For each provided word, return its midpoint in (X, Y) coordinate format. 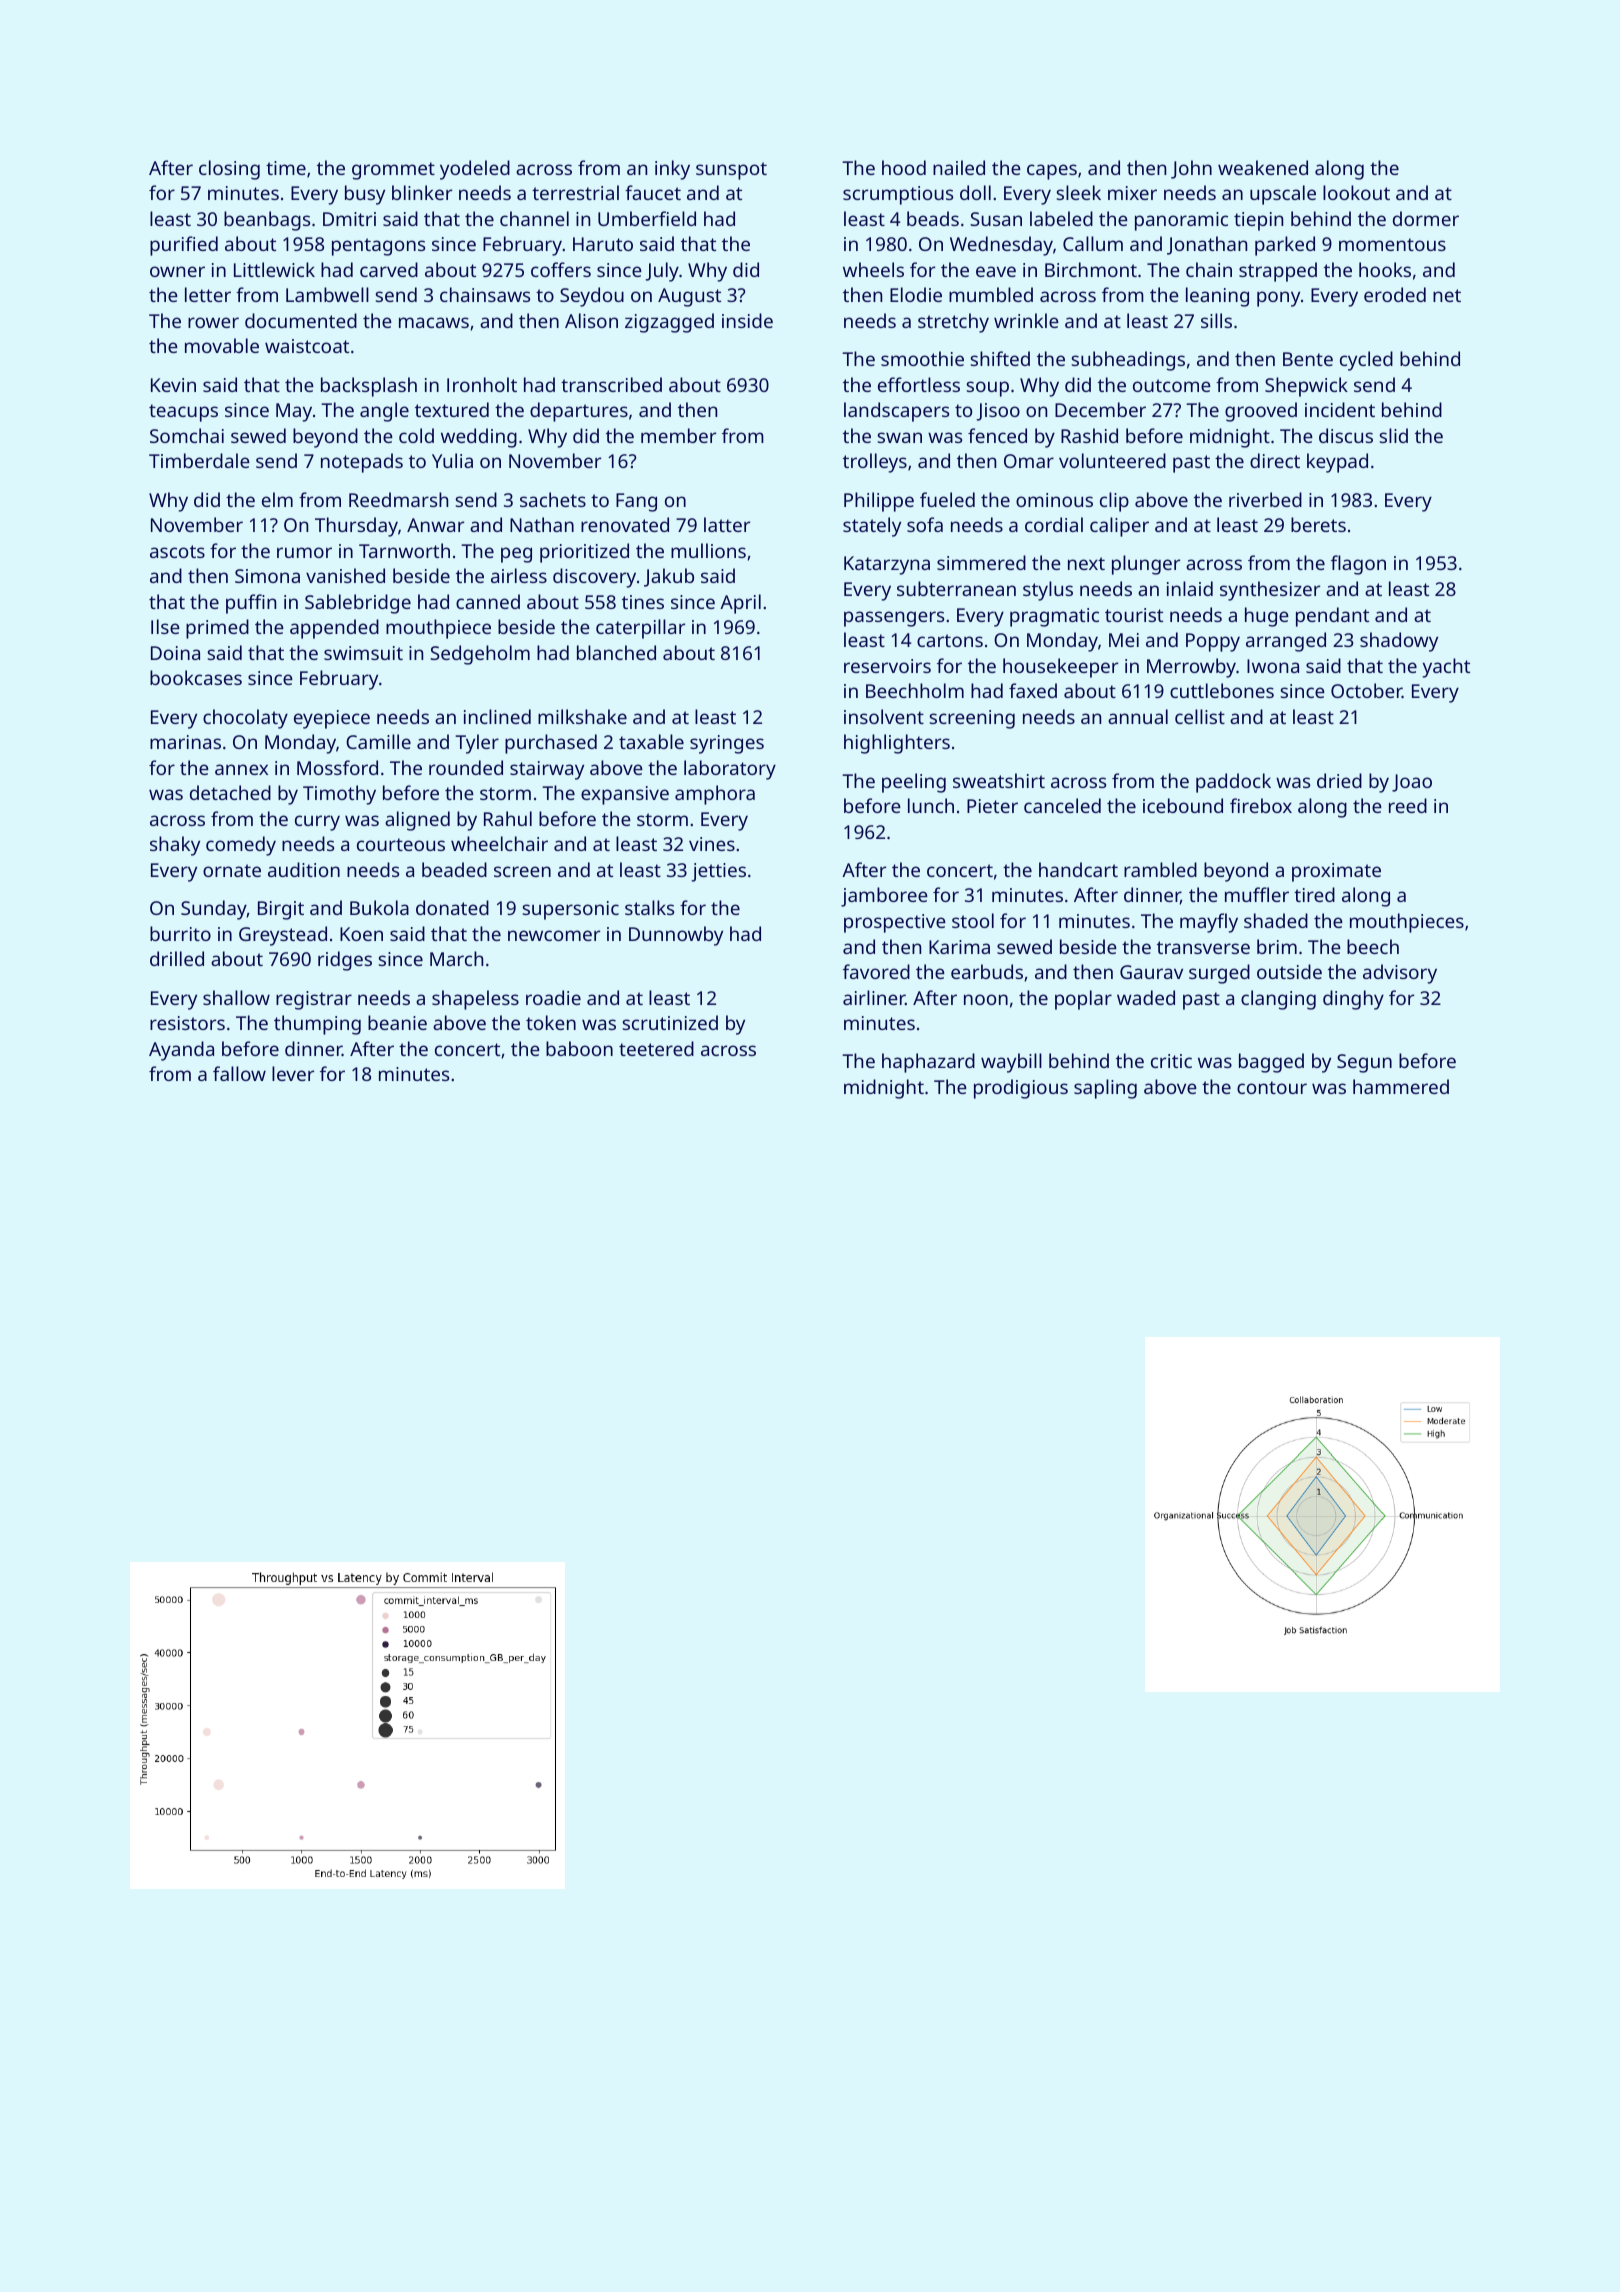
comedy (241, 846)
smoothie (922, 358)
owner (177, 271)
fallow (239, 1073)
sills (1216, 320)
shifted (1000, 358)
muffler (1257, 894)
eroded (1395, 294)
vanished (345, 575)
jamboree (884, 897)
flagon (1358, 565)
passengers (894, 619)
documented (301, 320)
